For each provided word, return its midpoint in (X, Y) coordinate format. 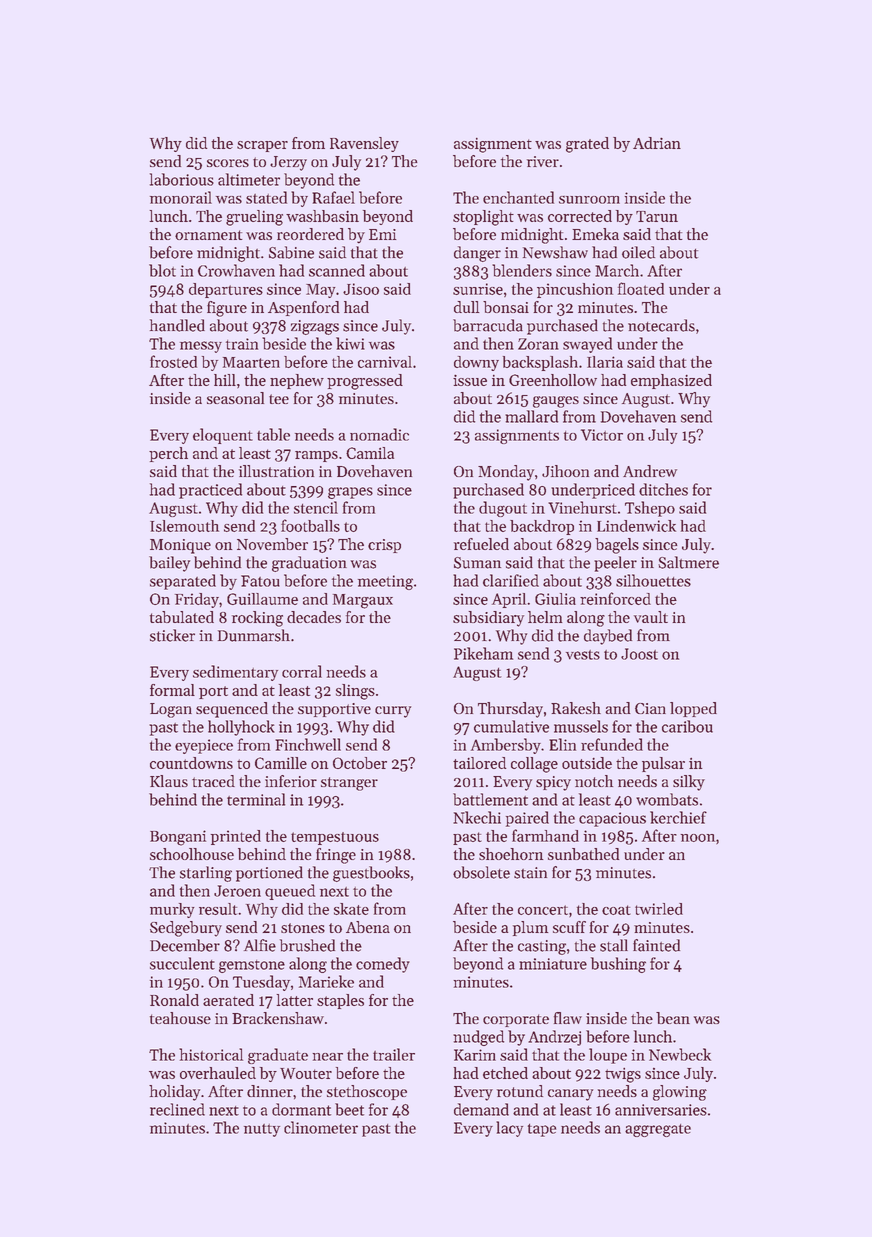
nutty (262, 1130)
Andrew (650, 471)
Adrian (657, 143)
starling (206, 874)
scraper (262, 146)
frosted (173, 361)
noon (698, 838)
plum (530, 928)
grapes (350, 493)
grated (587, 145)
